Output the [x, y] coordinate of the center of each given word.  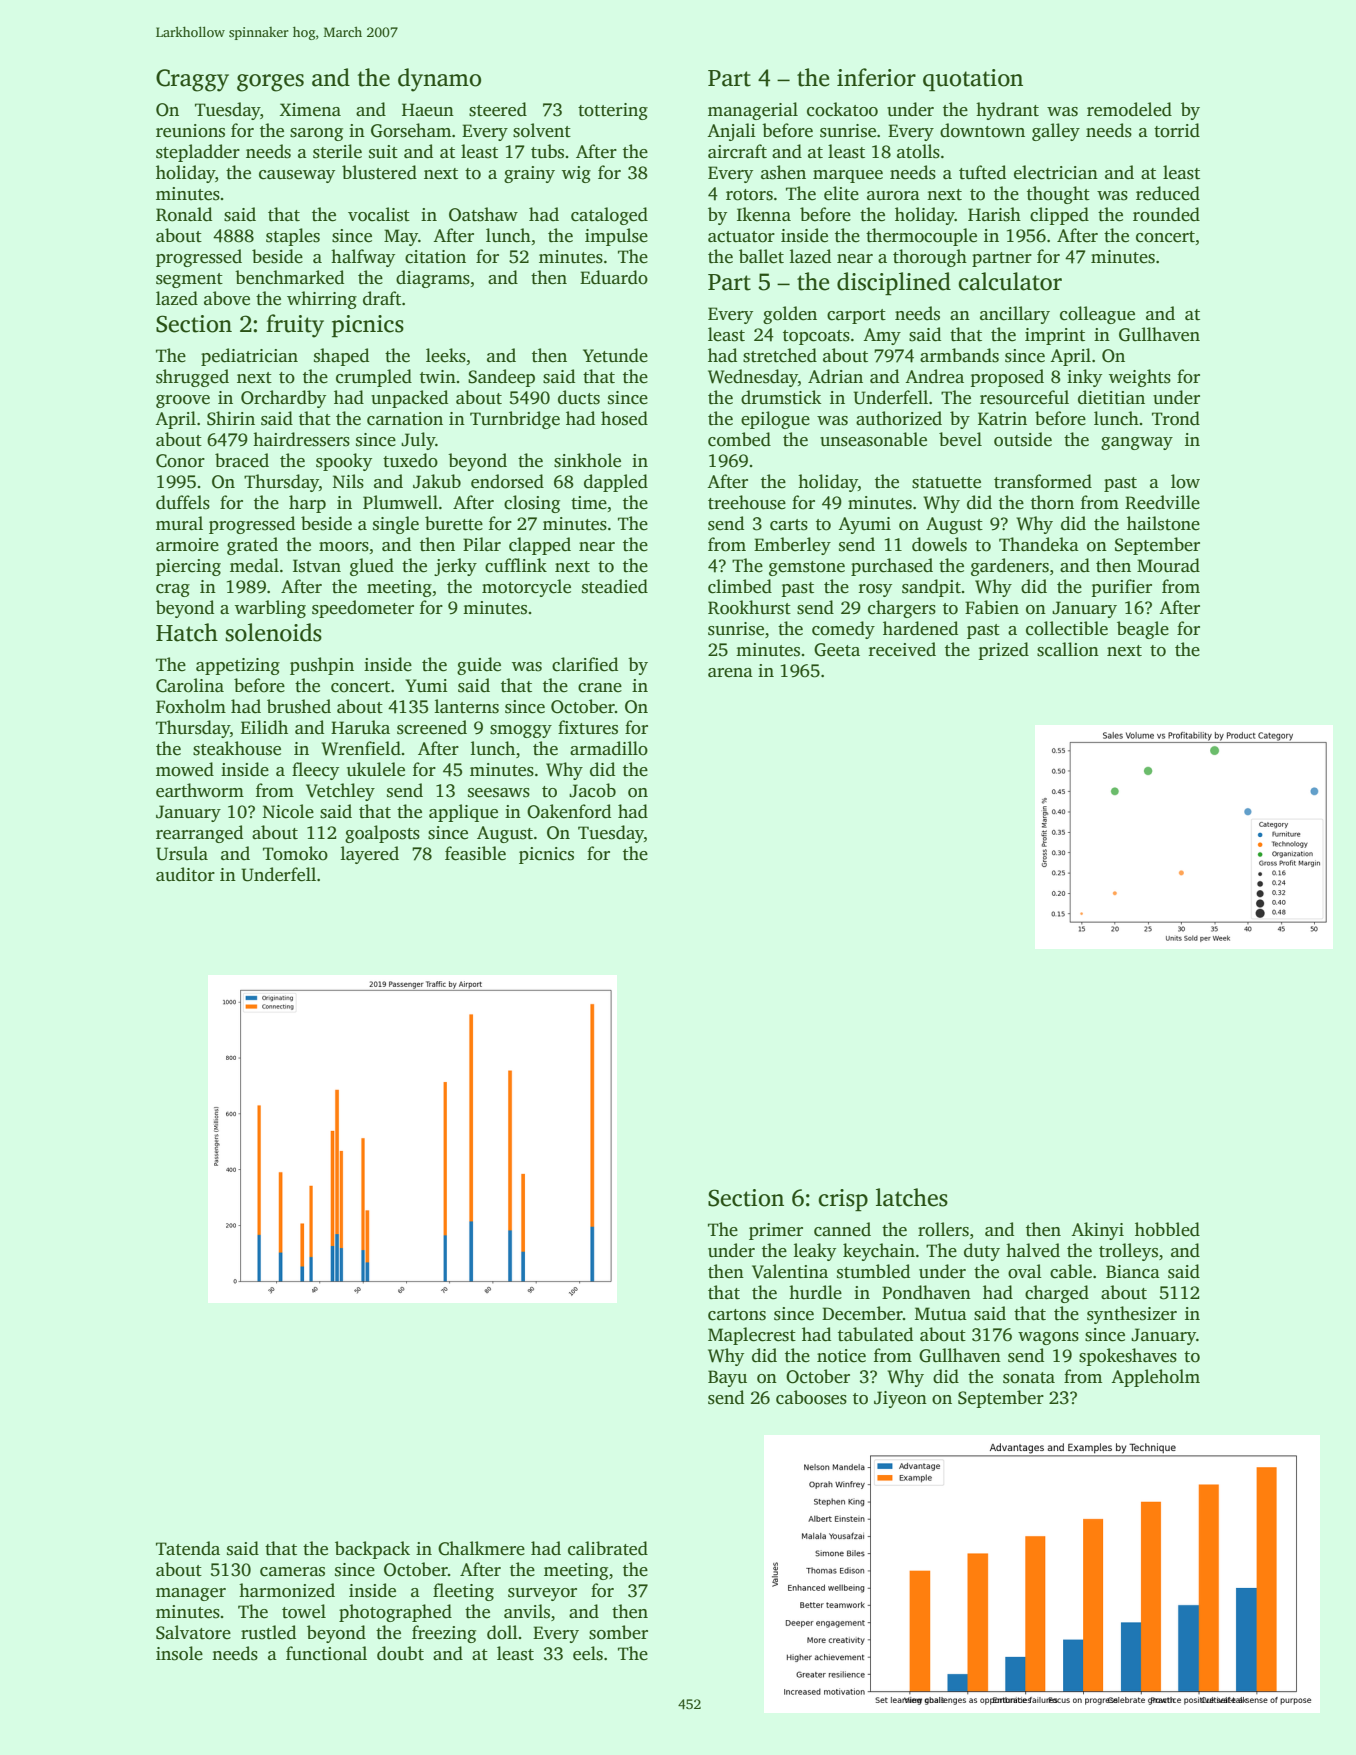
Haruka [360, 727]
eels [588, 1653]
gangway [1137, 443]
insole [179, 1653]
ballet [761, 256]
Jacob [592, 790]
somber [618, 1632]
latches [912, 1197]
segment [189, 280]
